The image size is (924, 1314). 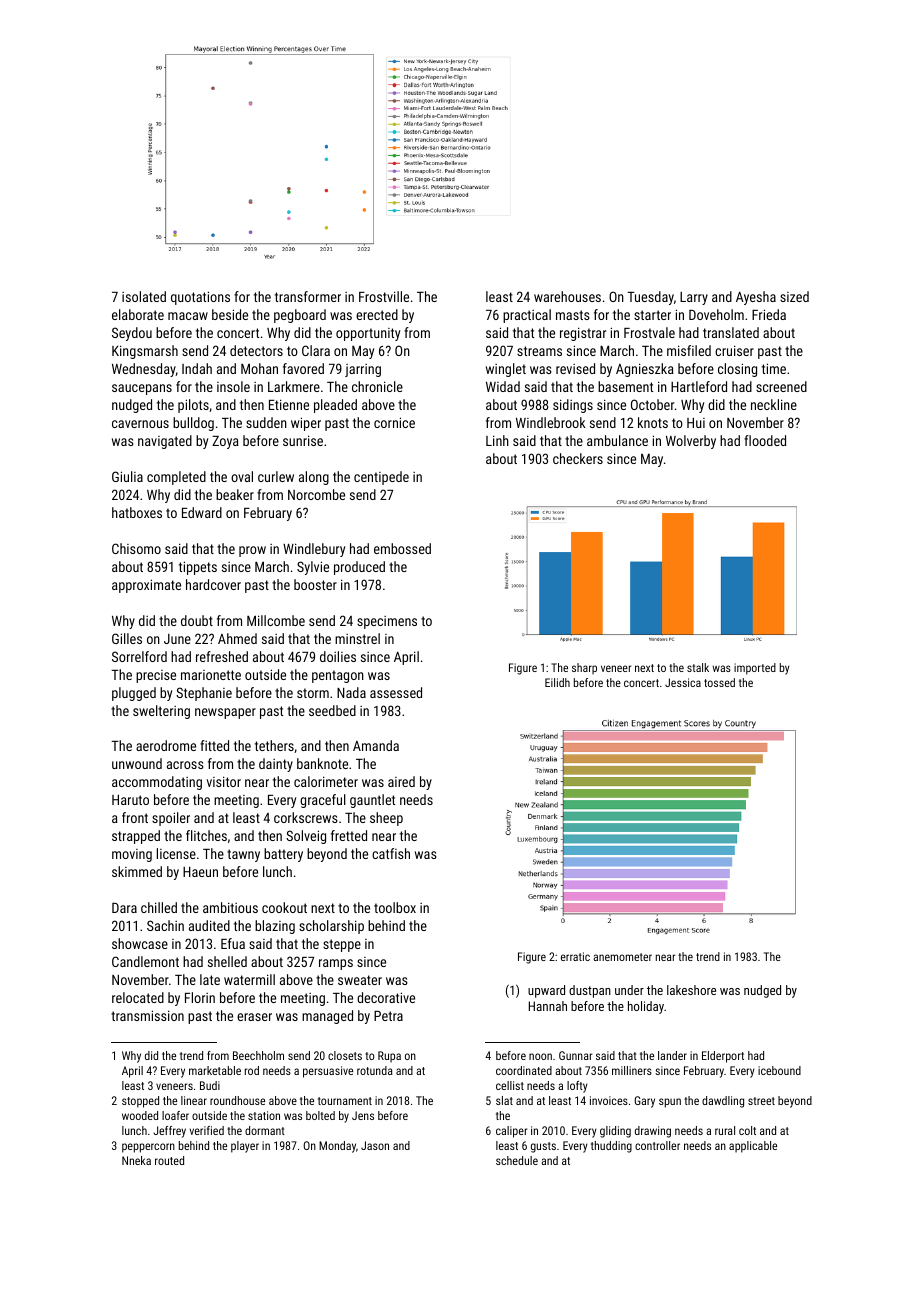 What do you see at coordinates (756, 298) in the screenshot?
I see `Ayesha` at bounding box center [756, 298].
